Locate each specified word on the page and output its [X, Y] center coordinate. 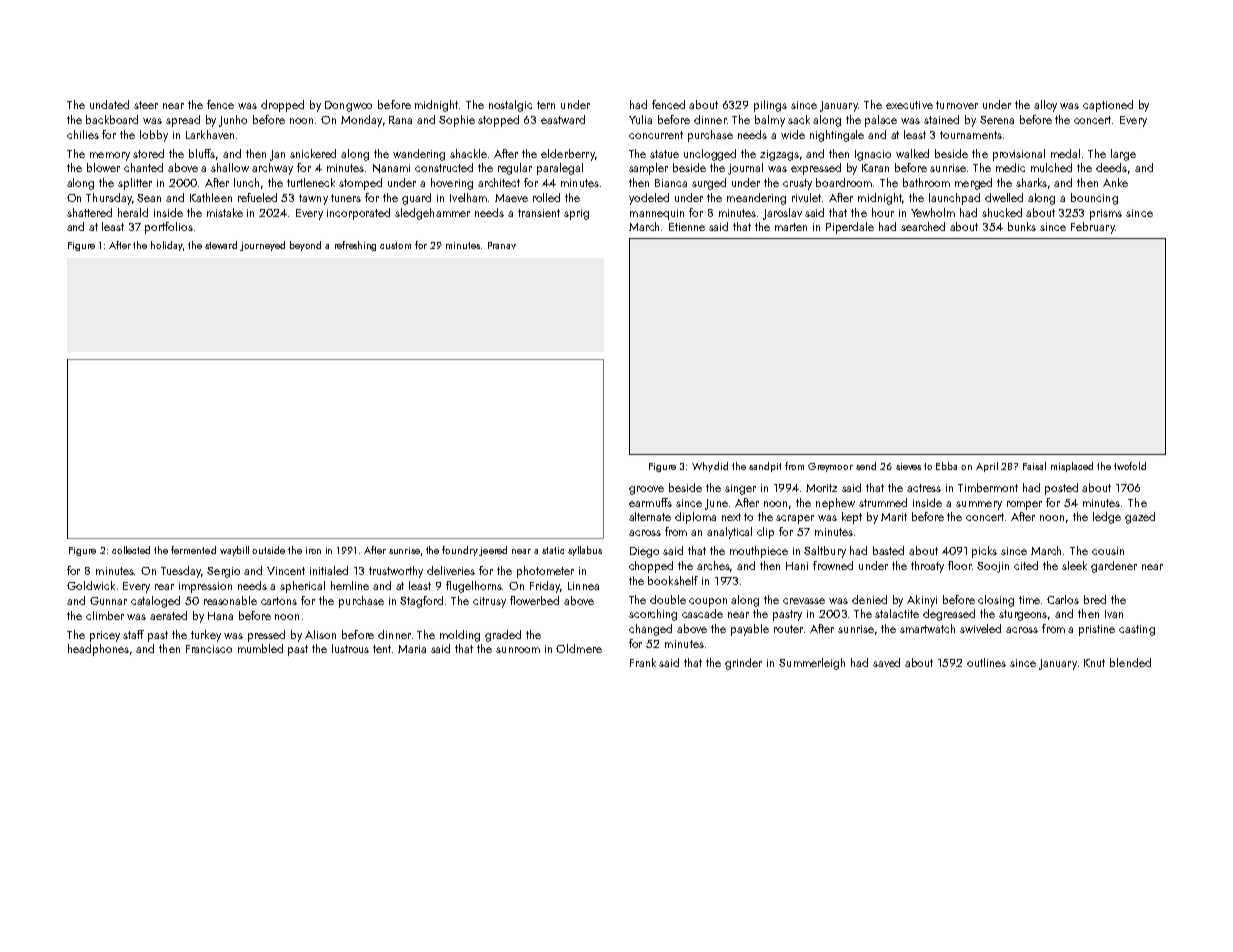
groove [646, 490]
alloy [1045, 106]
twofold [1130, 466]
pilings [770, 106]
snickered [313, 153]
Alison [320, 634]
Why [702, 467]
